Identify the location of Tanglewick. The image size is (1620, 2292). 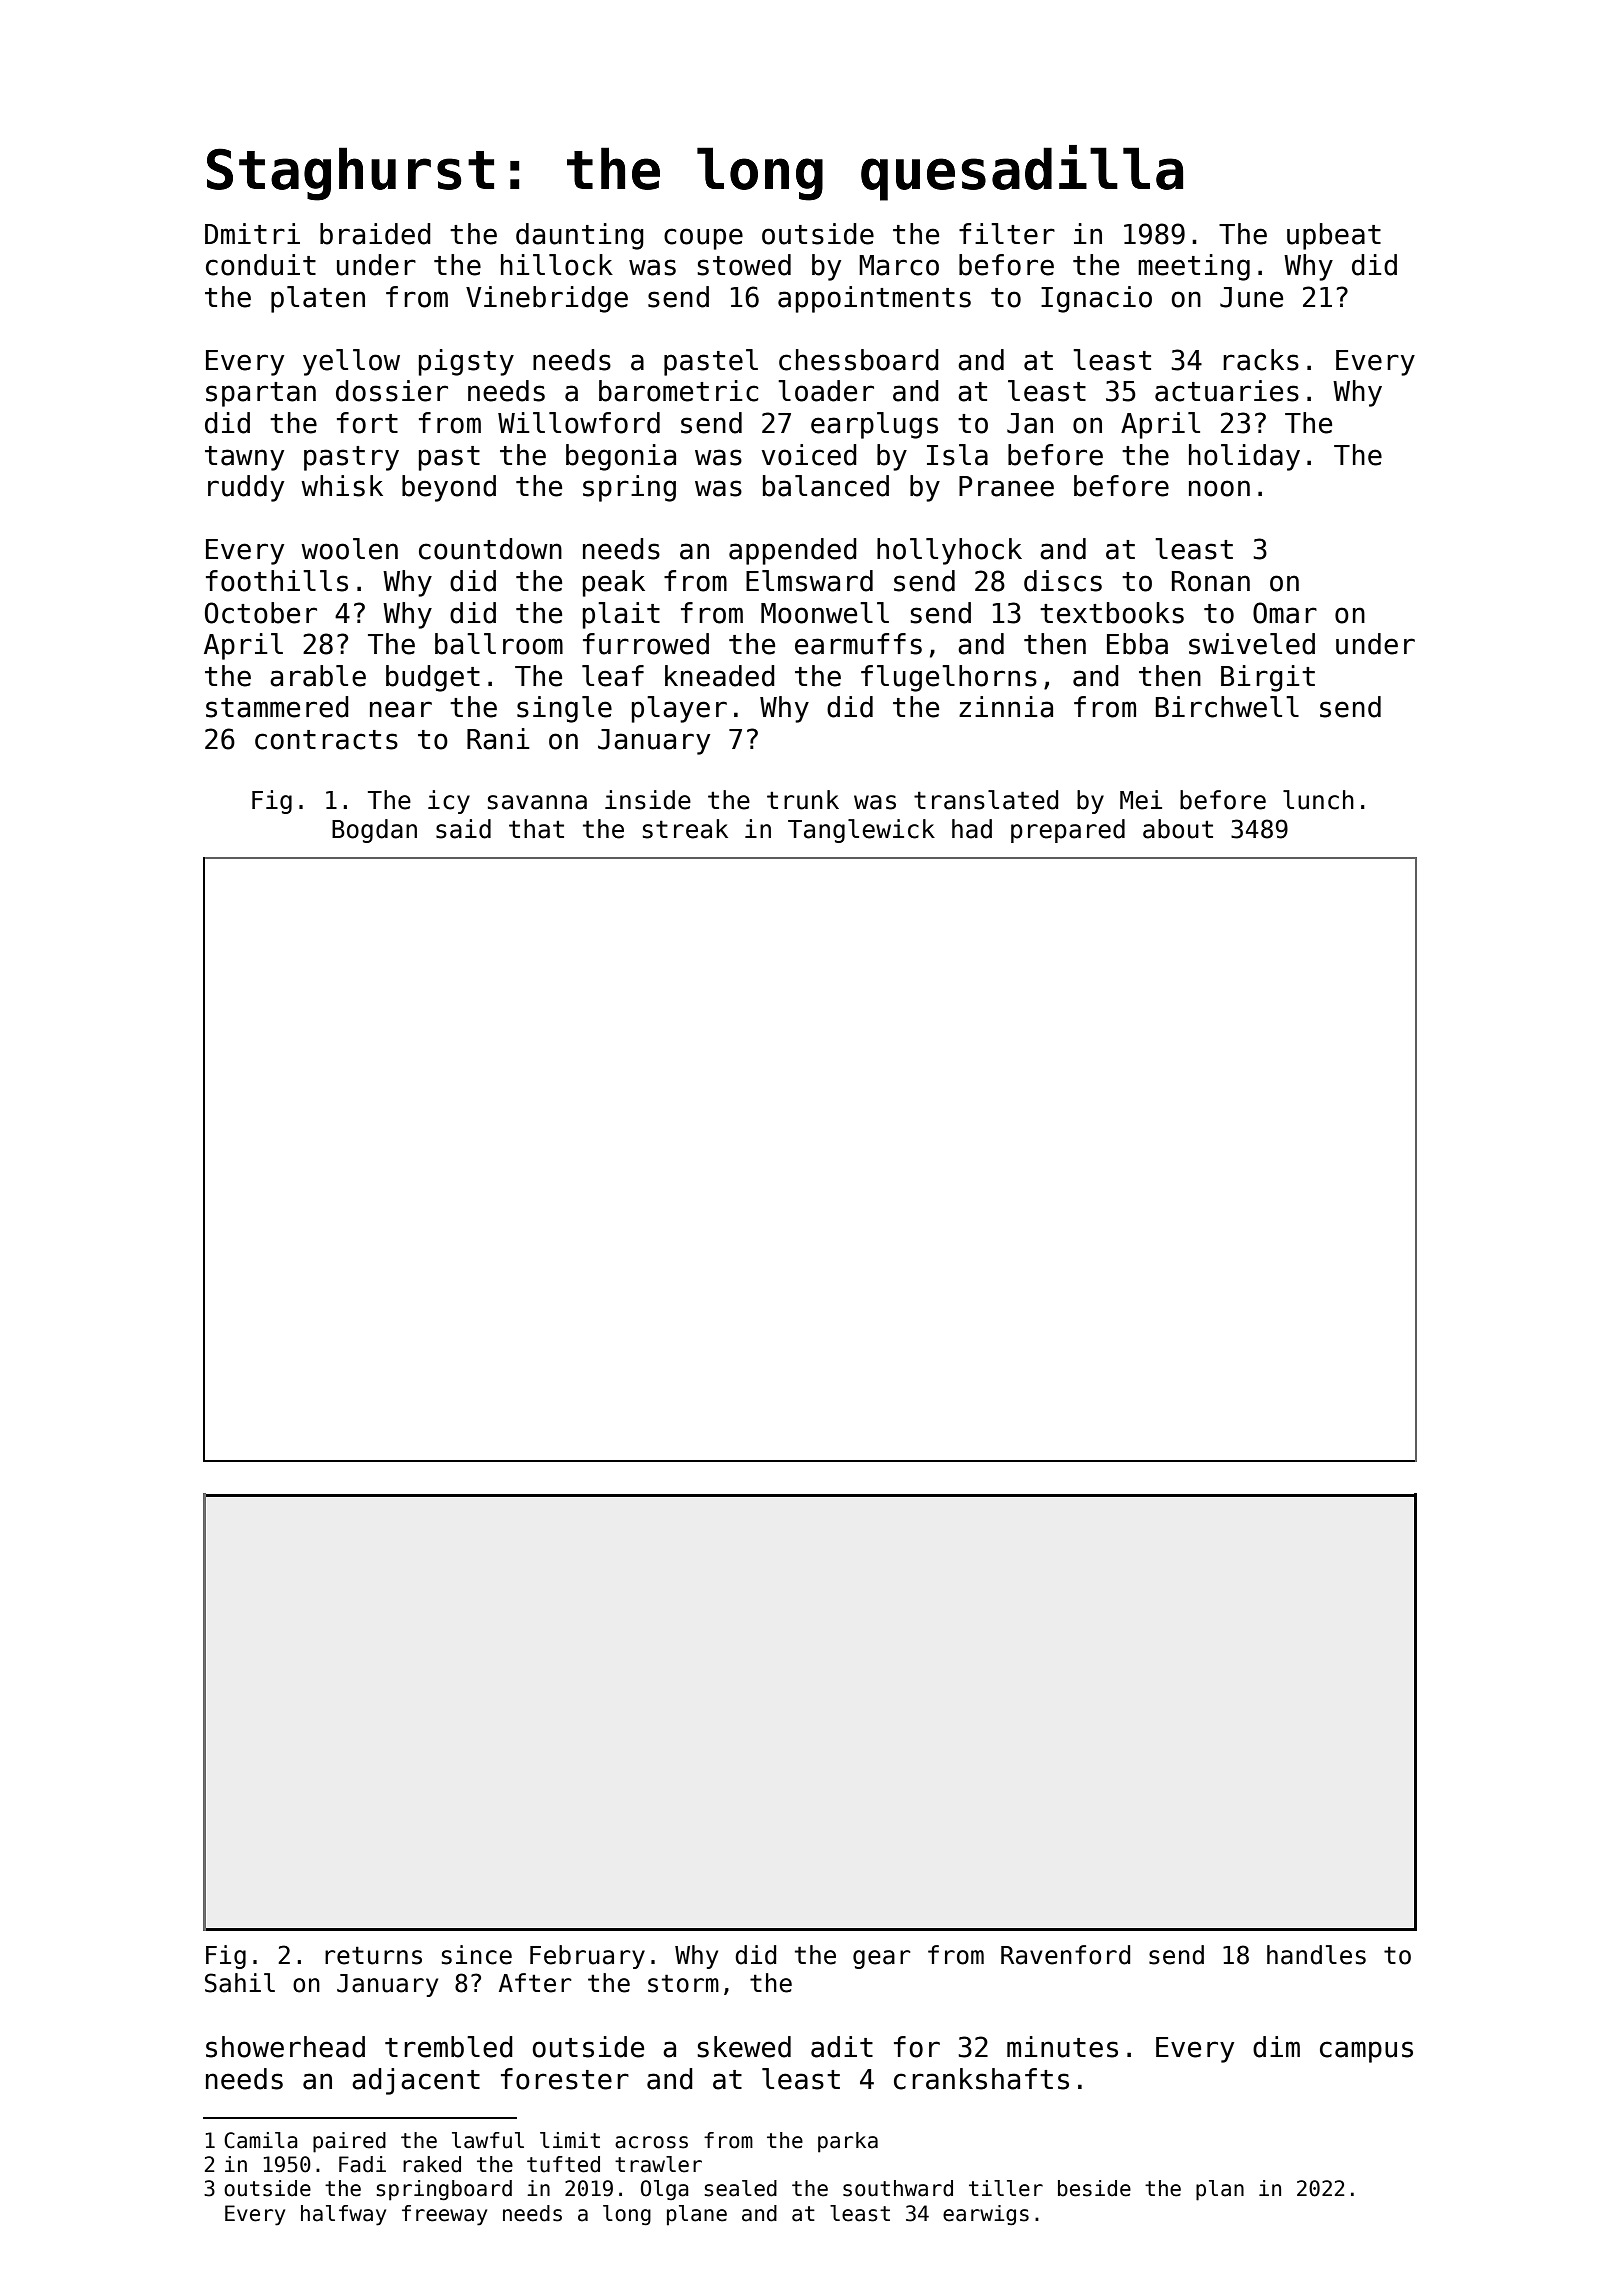
(861, 831).
